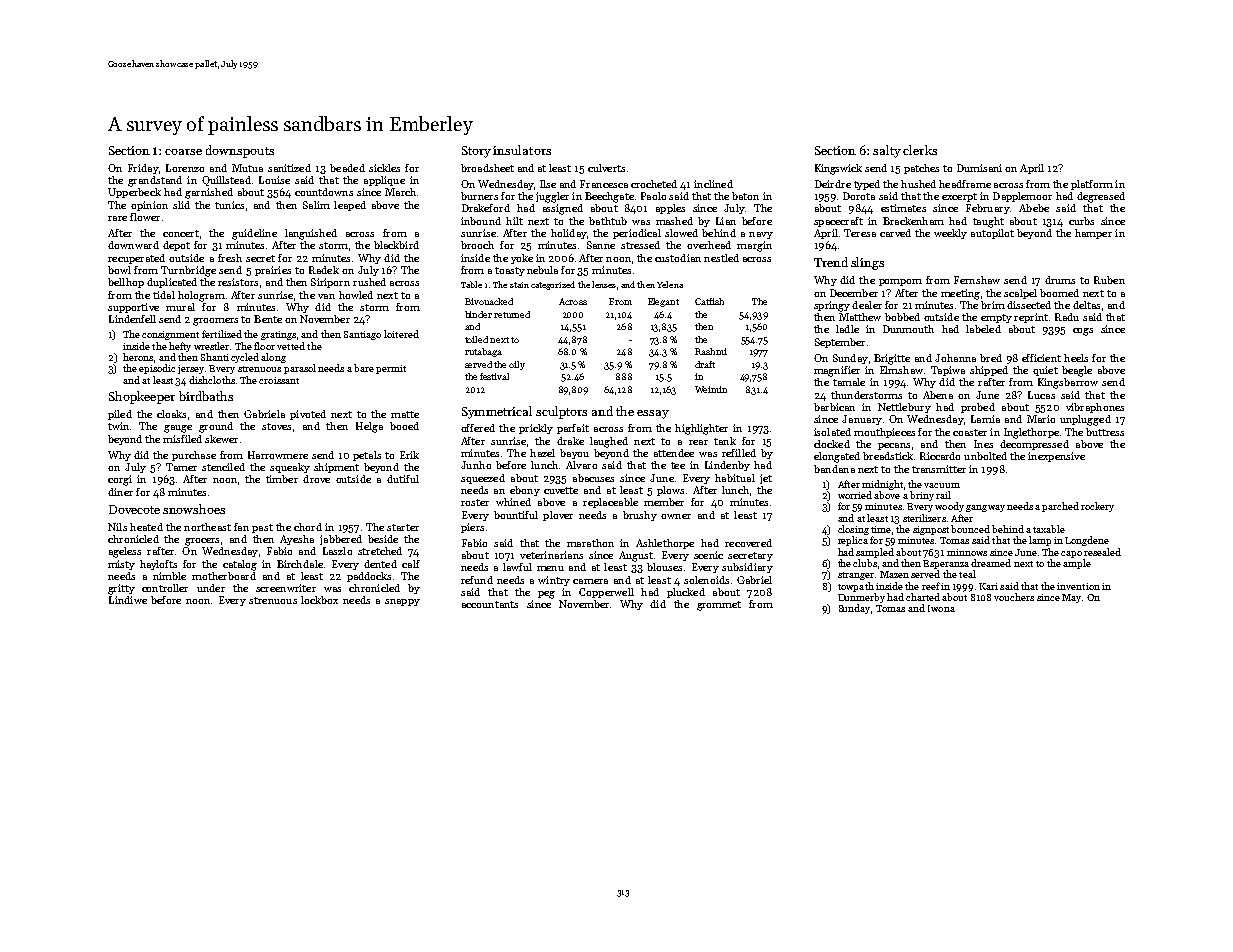 Image resolution: width=1233 pixels, height=952 pixels. What do you see at coordinates (670, 491) in the screenshot?
I see `plows` at bounding box center [670, 491].
